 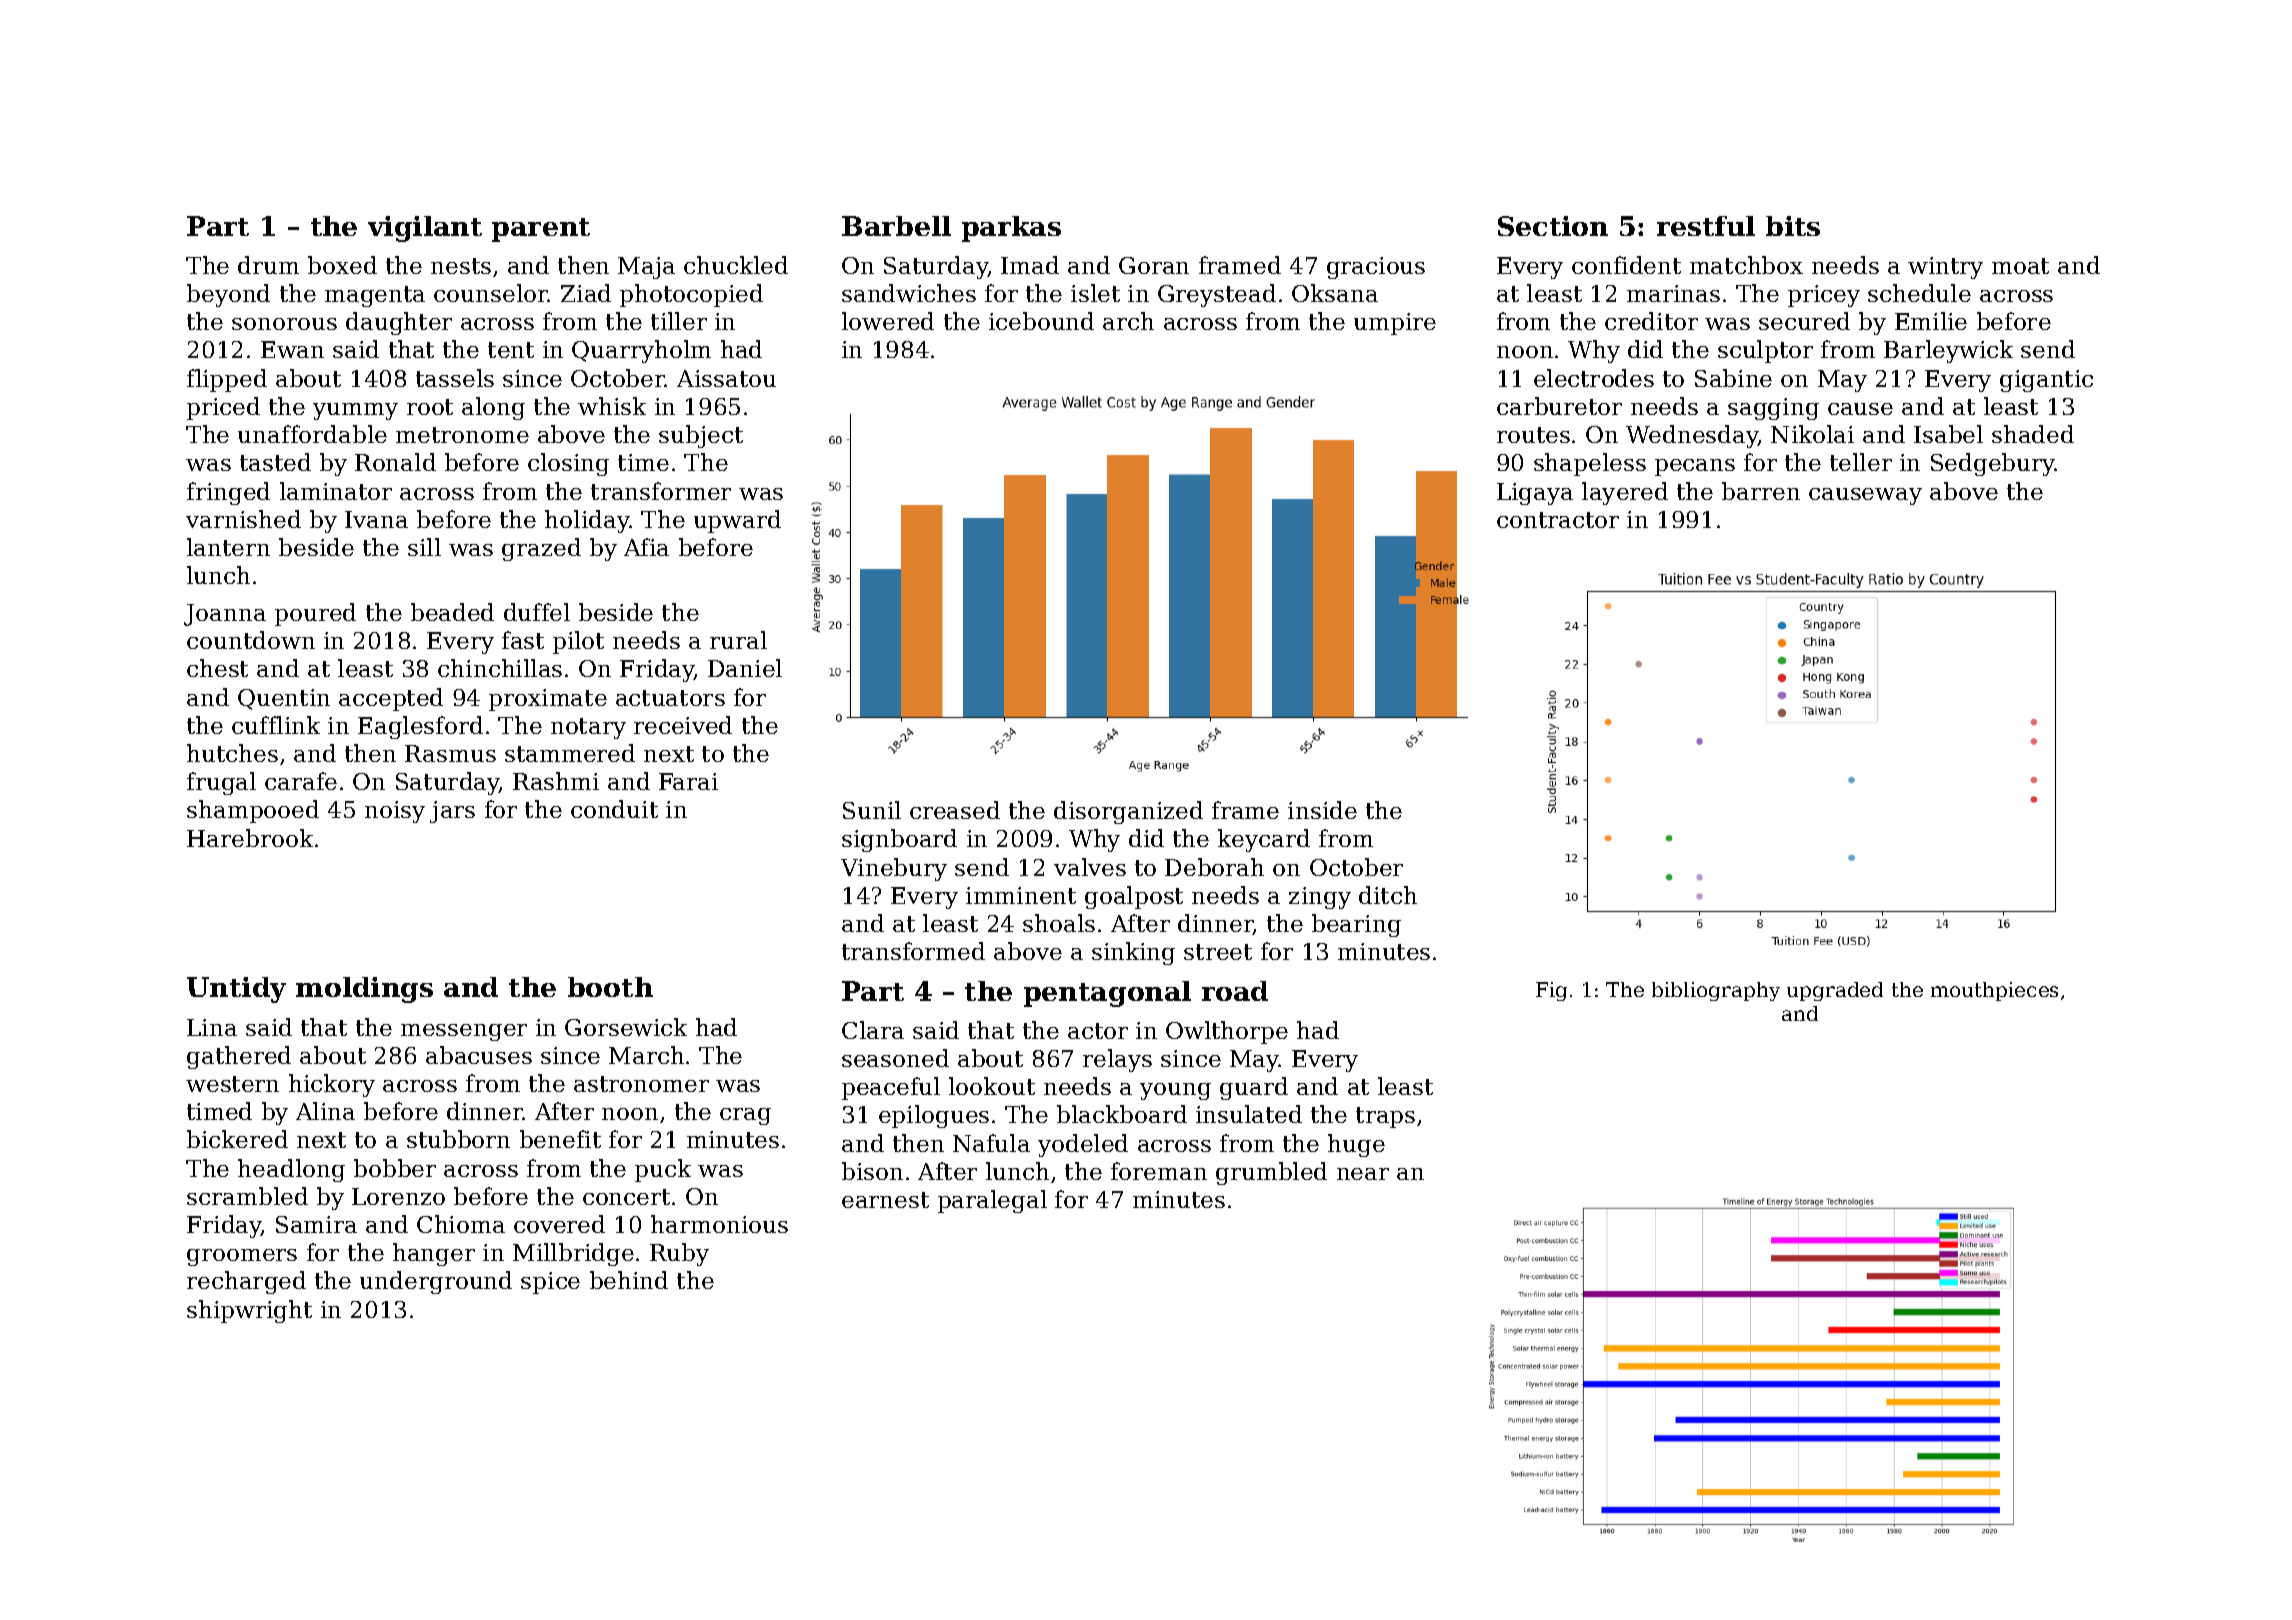 What do you see at coordinates (246, 1282) in the screenshot?
I see `recharged` at bounding box center [246, 1282].
